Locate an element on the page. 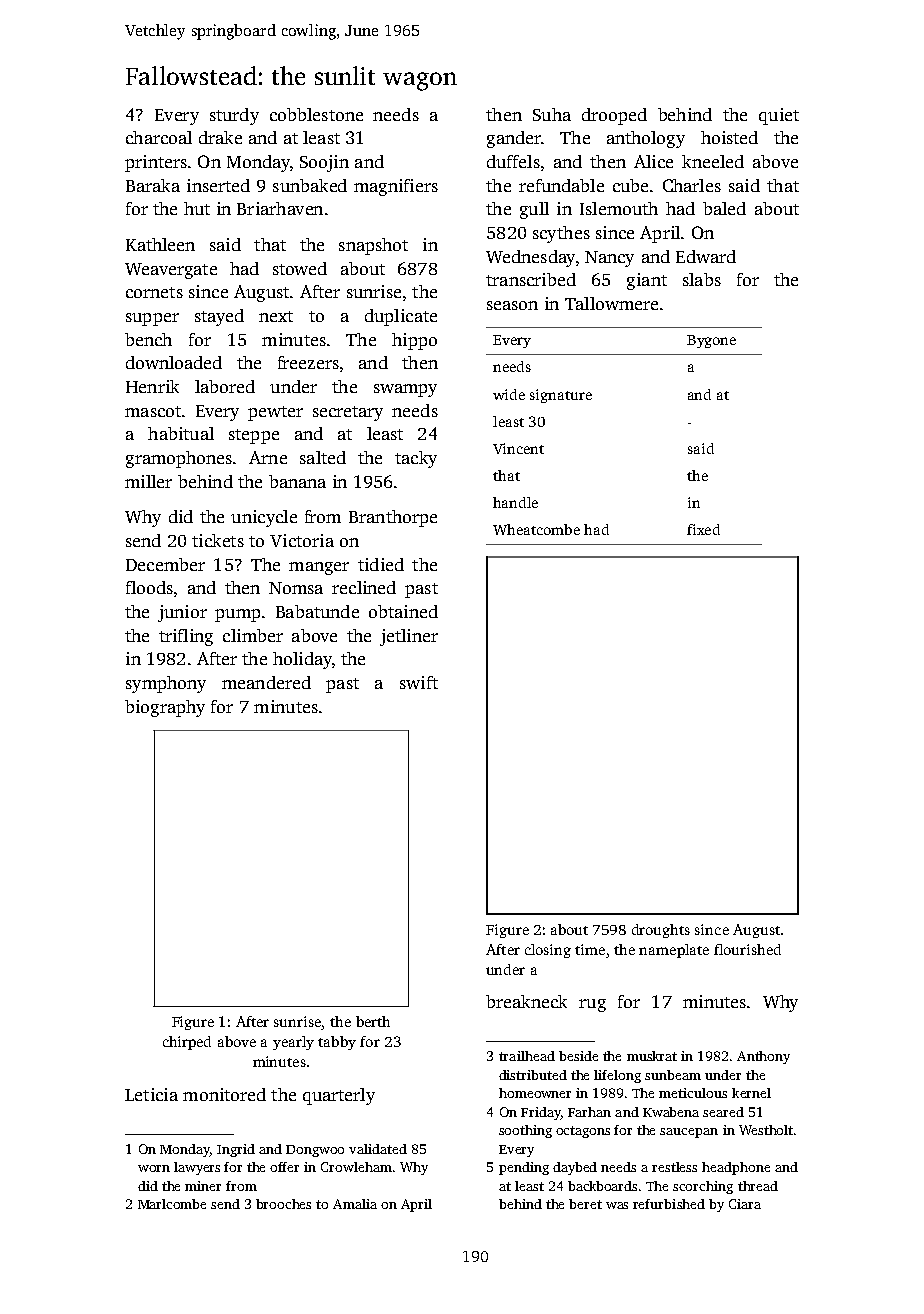 The width and height of the page is (924, 1314). biography is located at coordinates (165, 708).
